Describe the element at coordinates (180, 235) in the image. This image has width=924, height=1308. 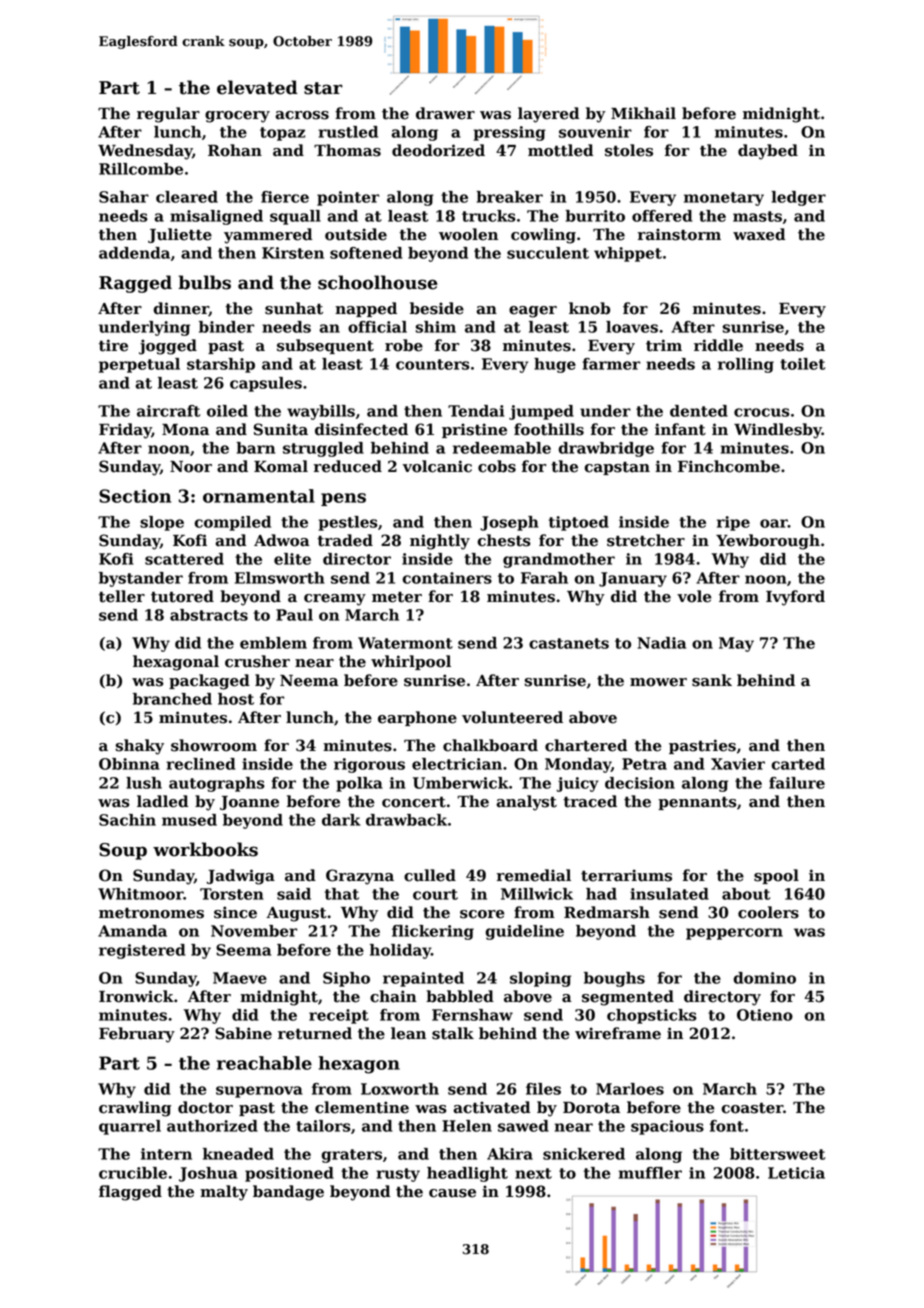
I see `Juliette` at that location.
